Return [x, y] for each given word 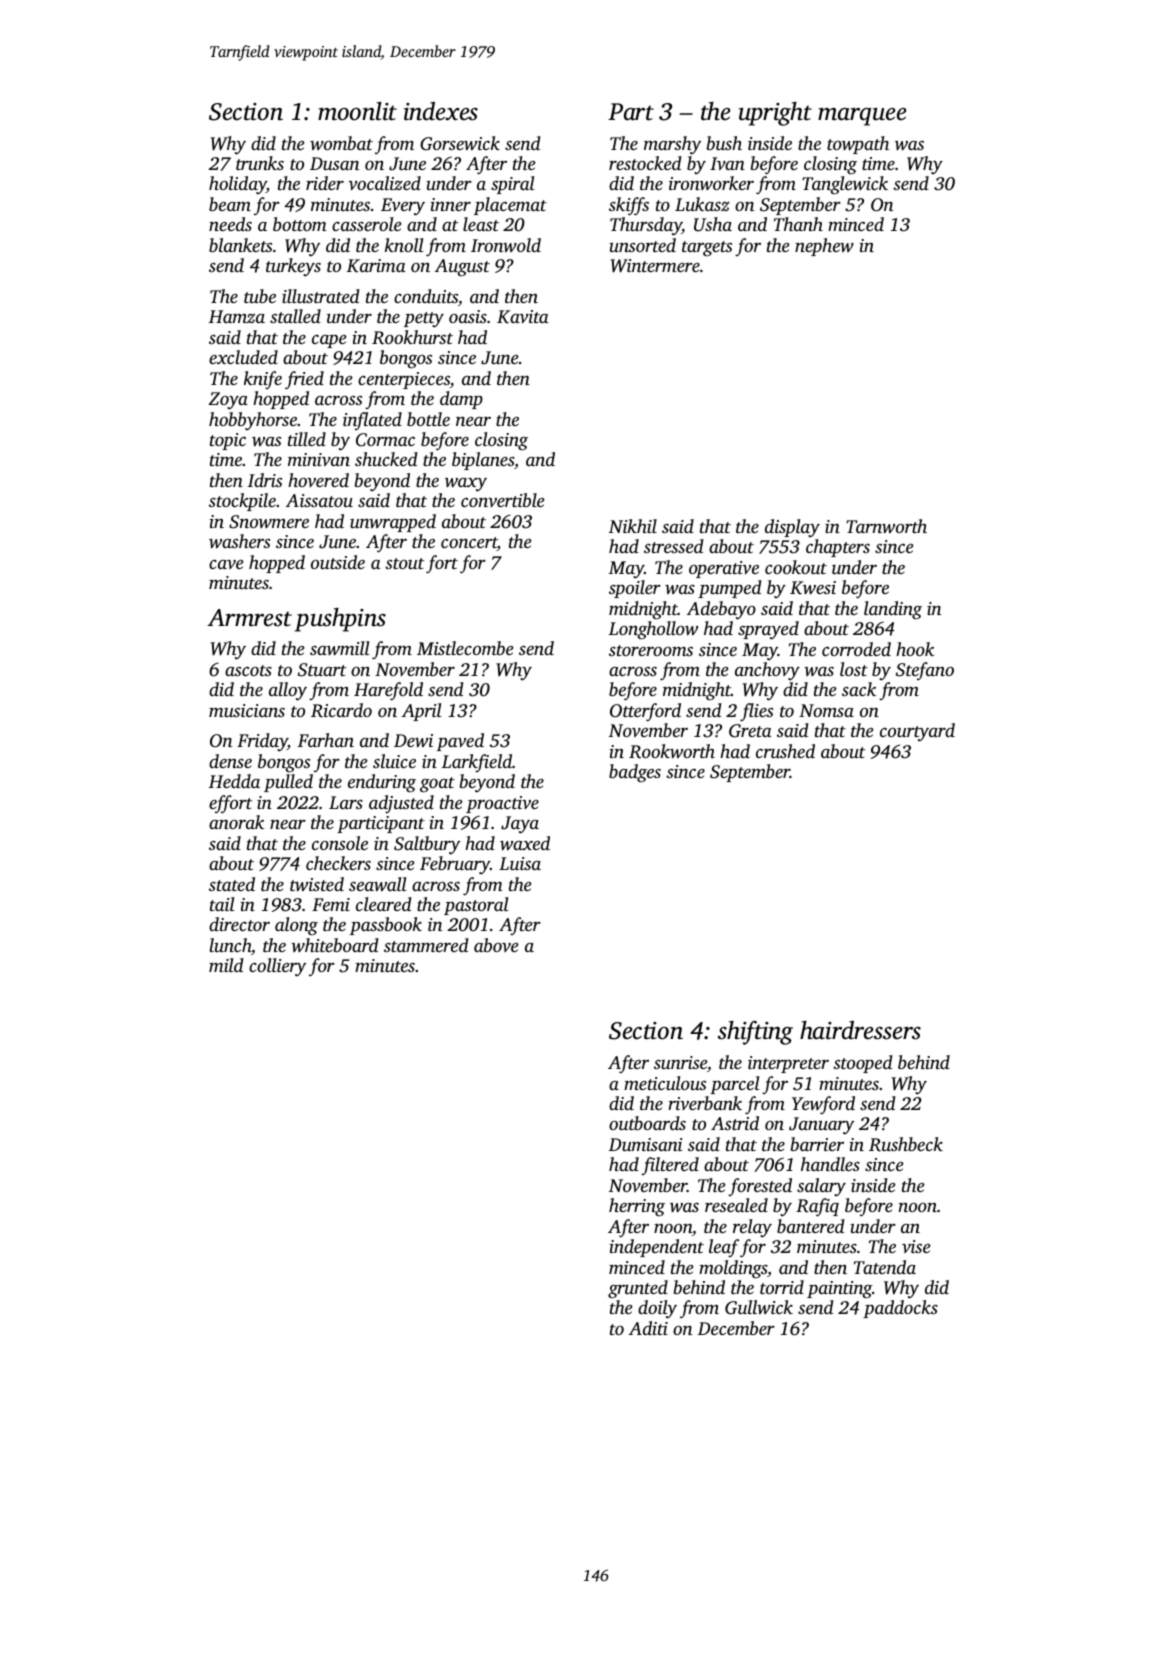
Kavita [523, 317]
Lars [346, 802]
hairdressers [860, 1030]
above [496, 945]
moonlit [357, 111]
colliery [277, 967]
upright [775, 114]
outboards [647, 1123]
